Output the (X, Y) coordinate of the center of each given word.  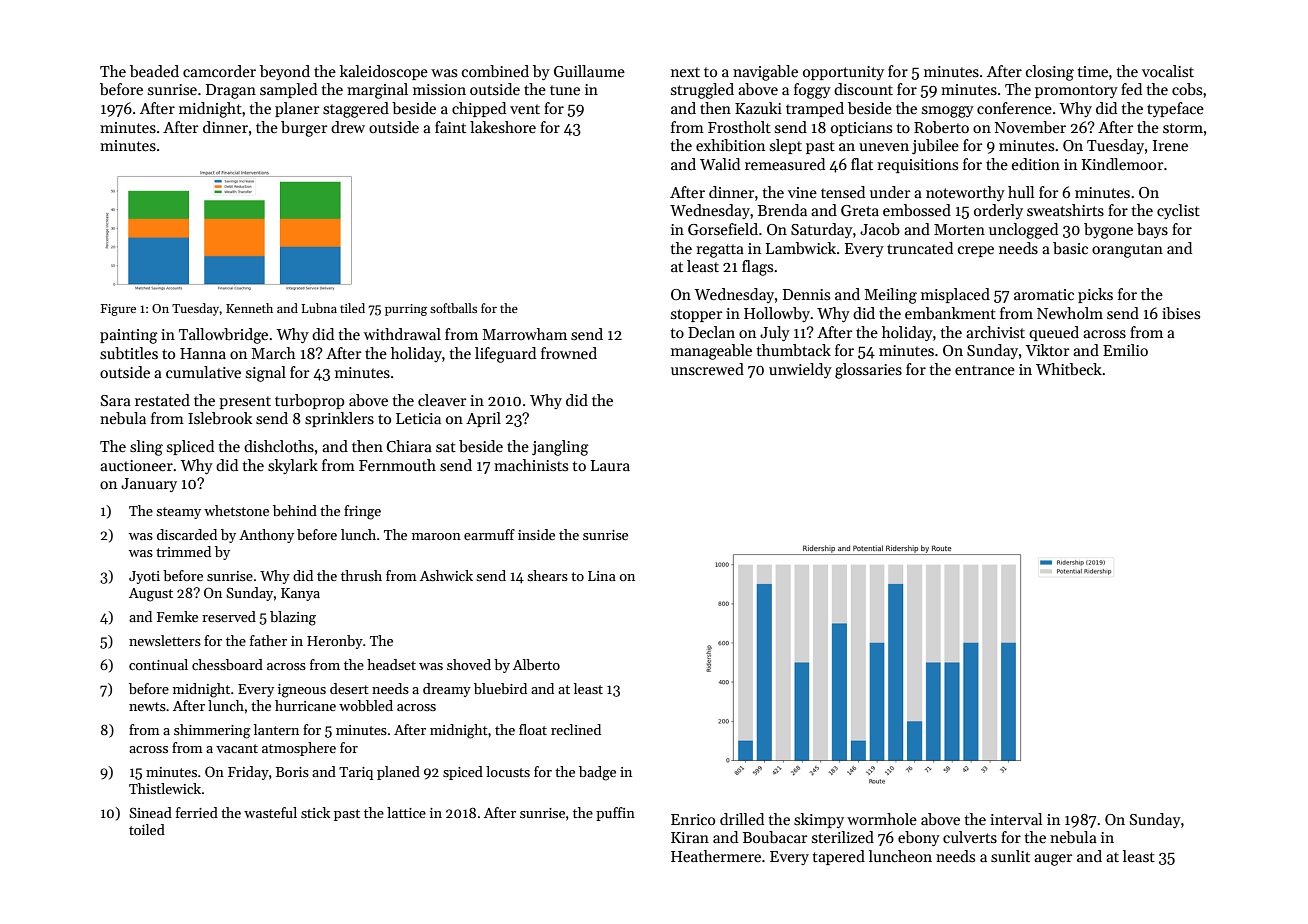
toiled (147, 829)
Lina (602, 576)
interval (1016, 819)
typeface (1175, 109)
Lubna (319, 308)
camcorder (219, 71)
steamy (178, 513)
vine (802, 192)
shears (547, 575)
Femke (177, 616)
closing (1050, 73)
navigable (765, 73)
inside (536, 534)
